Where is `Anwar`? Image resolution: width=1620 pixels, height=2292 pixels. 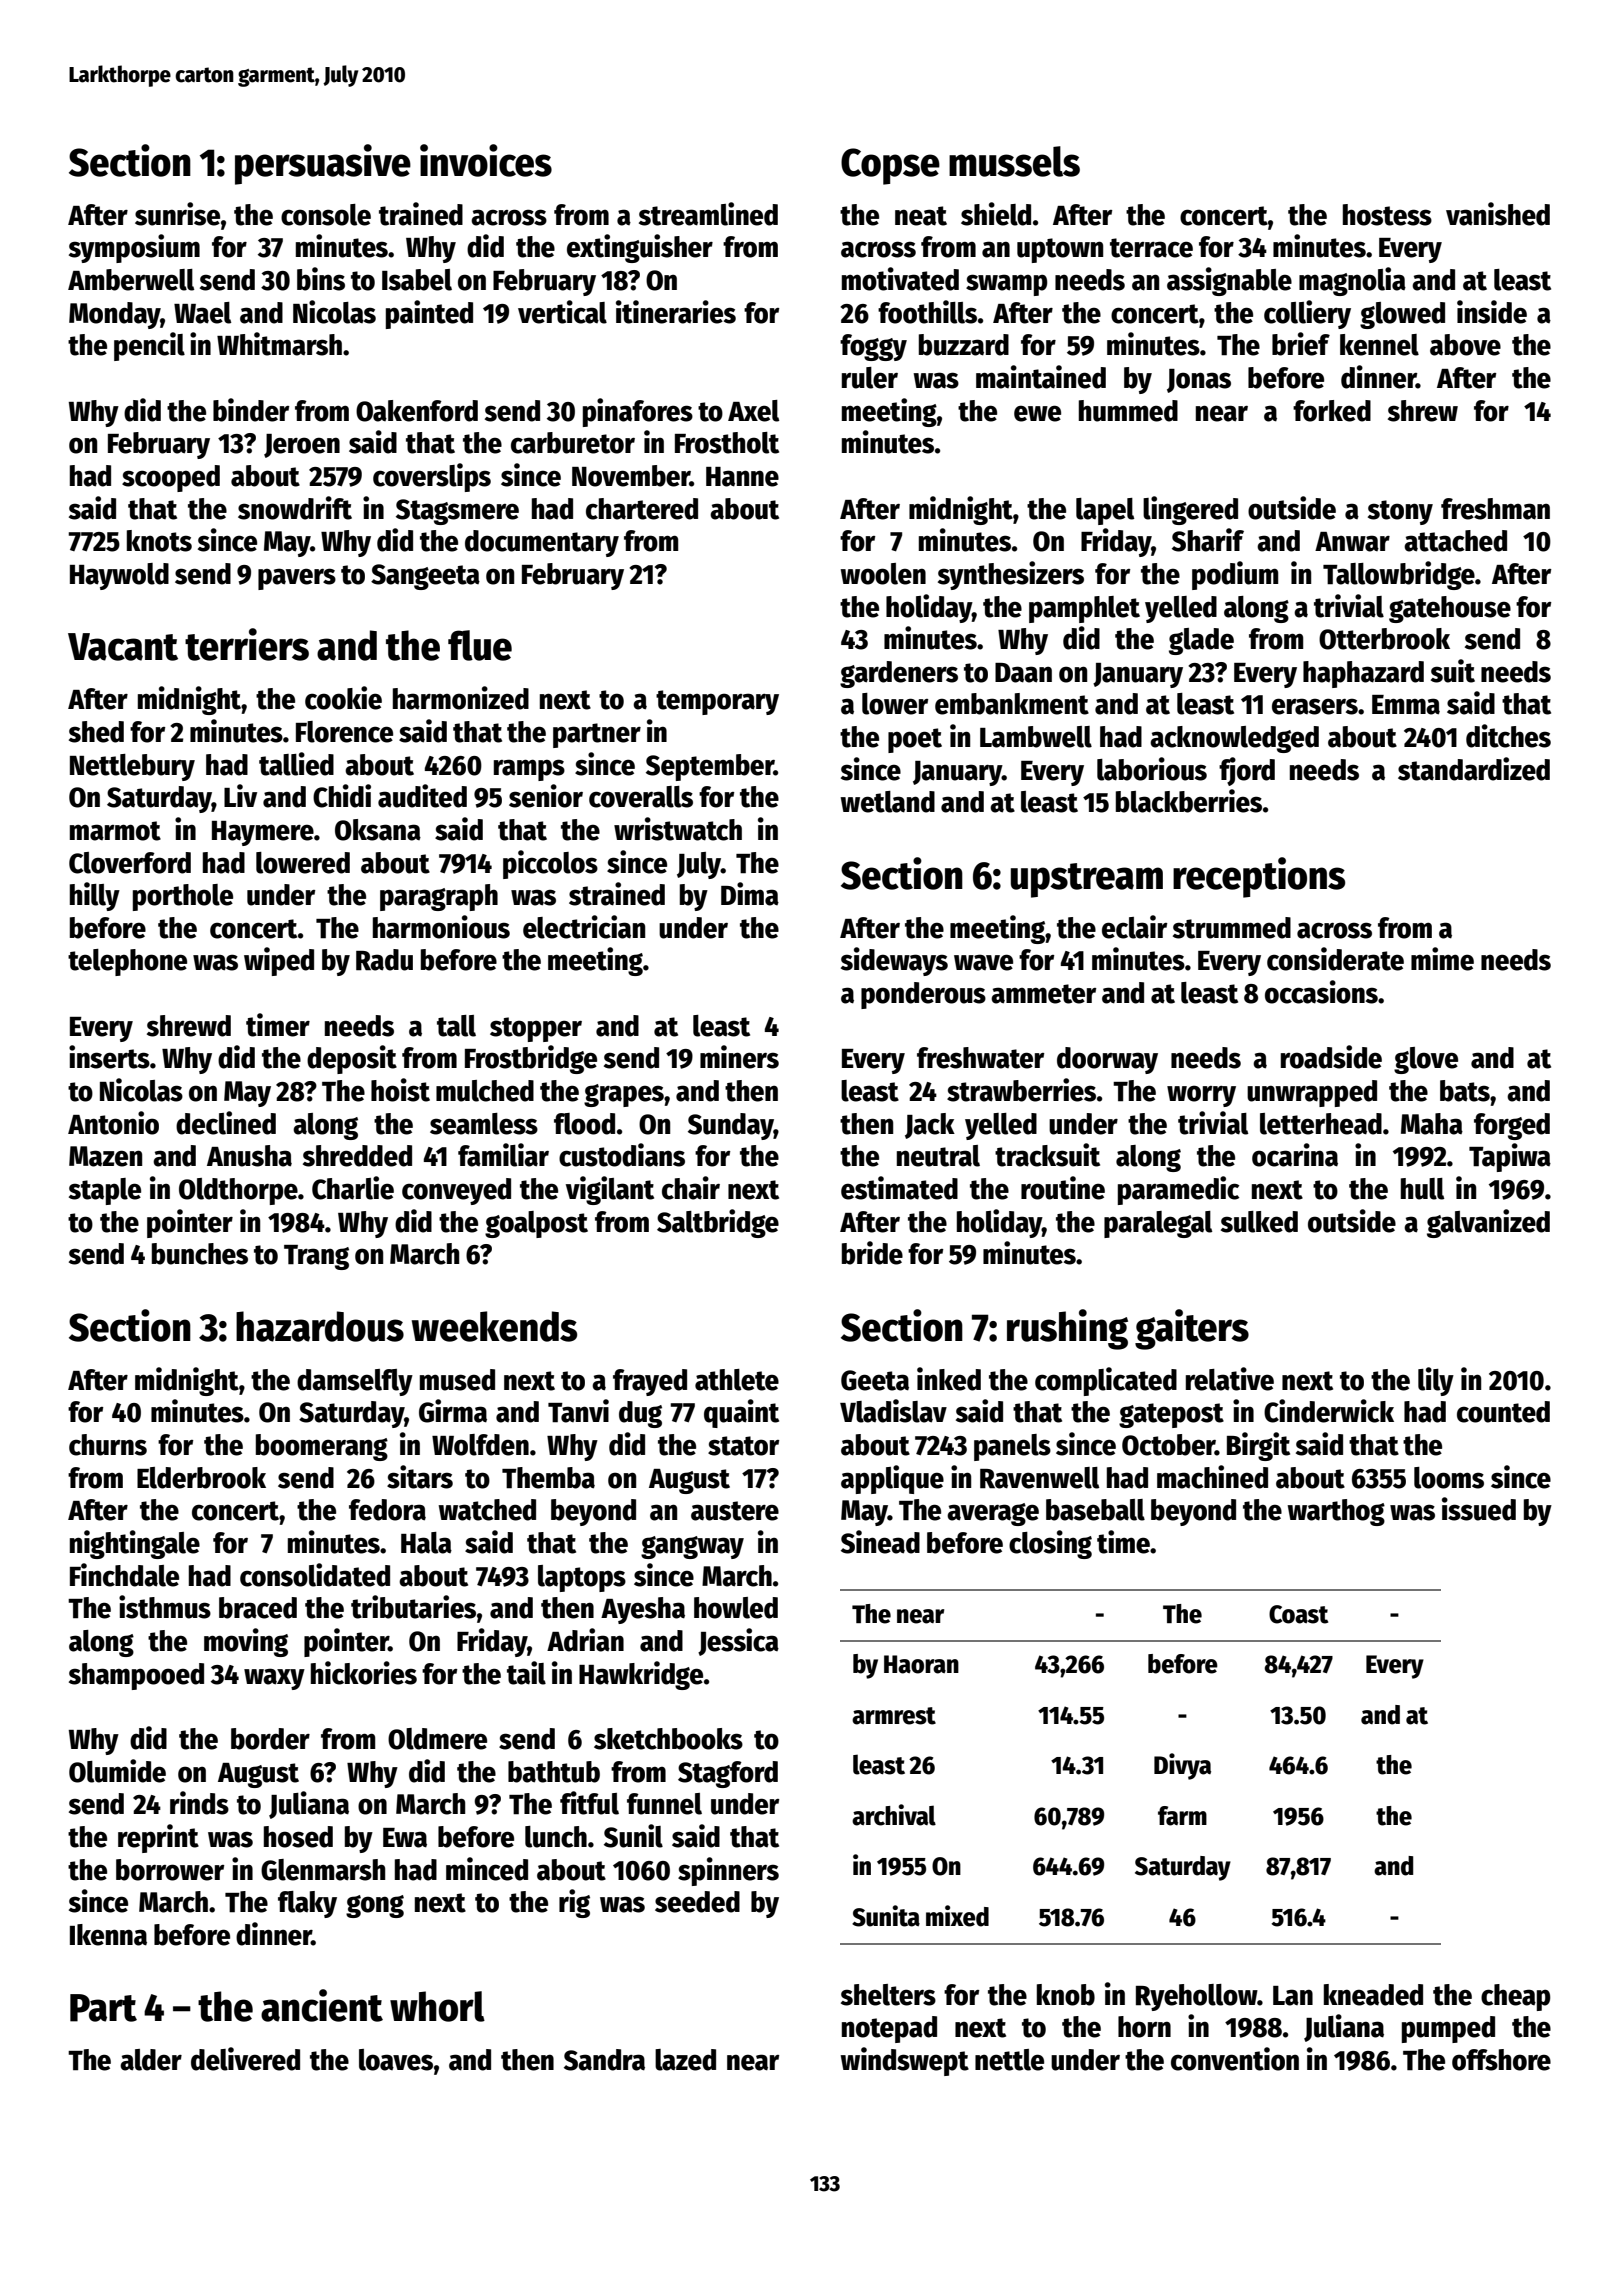 Anwar is located at coordinates (1352, 542).
